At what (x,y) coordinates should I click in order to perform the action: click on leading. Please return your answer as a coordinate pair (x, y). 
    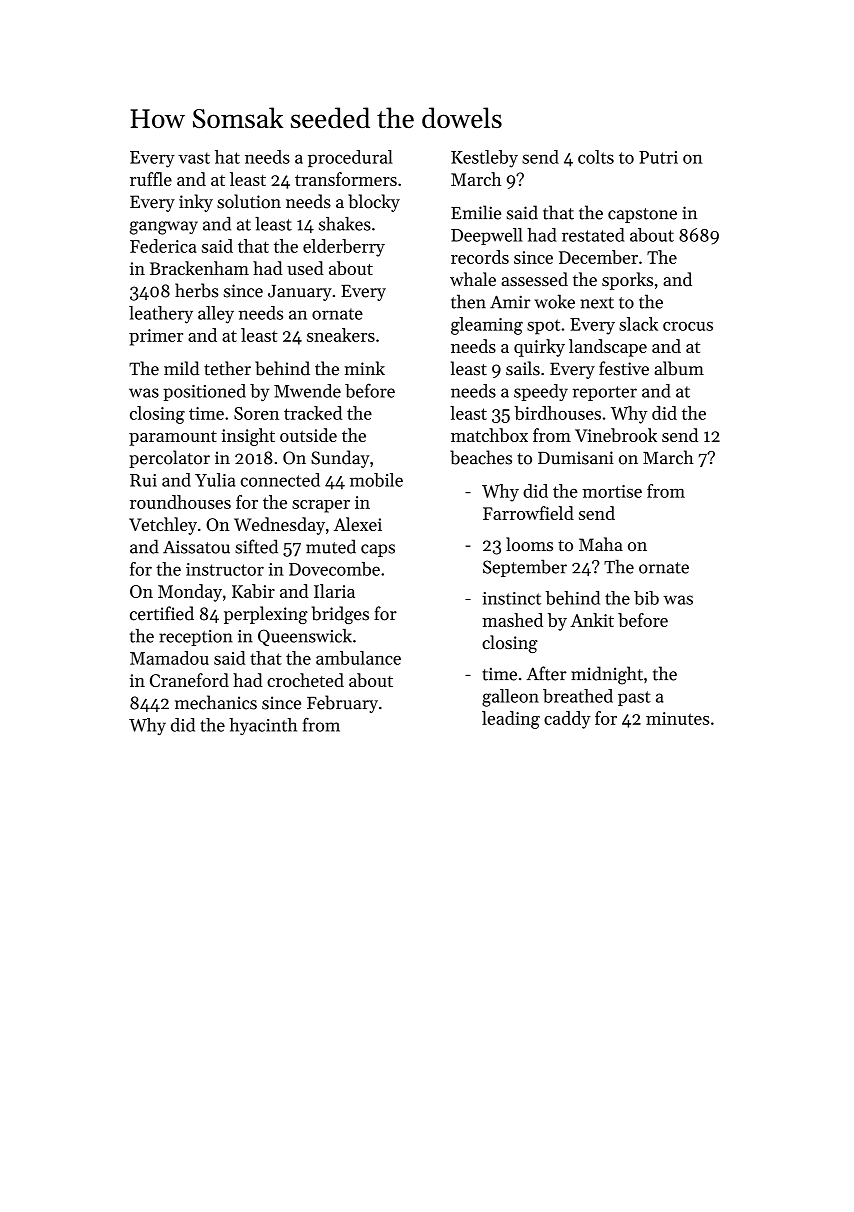
    Looking at the image, I should click on (511, 720).
